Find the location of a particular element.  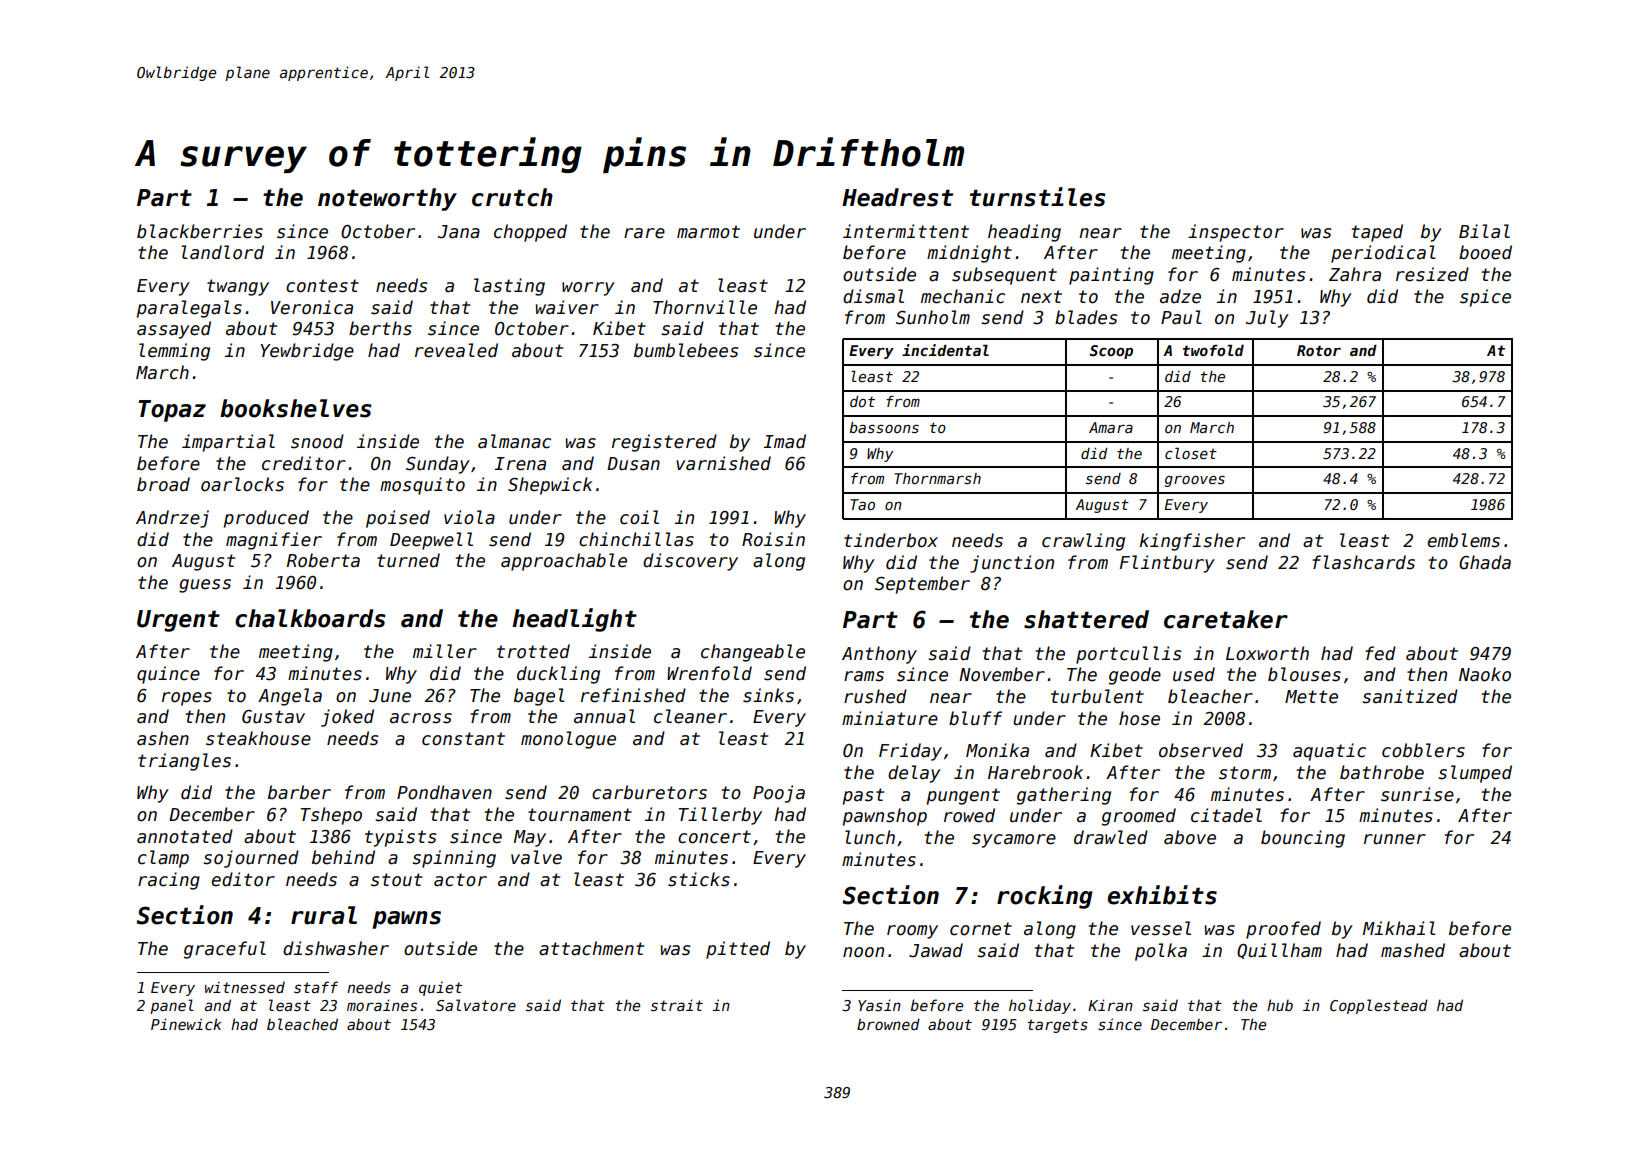

inspector is located at coordinates (1236, 233).
